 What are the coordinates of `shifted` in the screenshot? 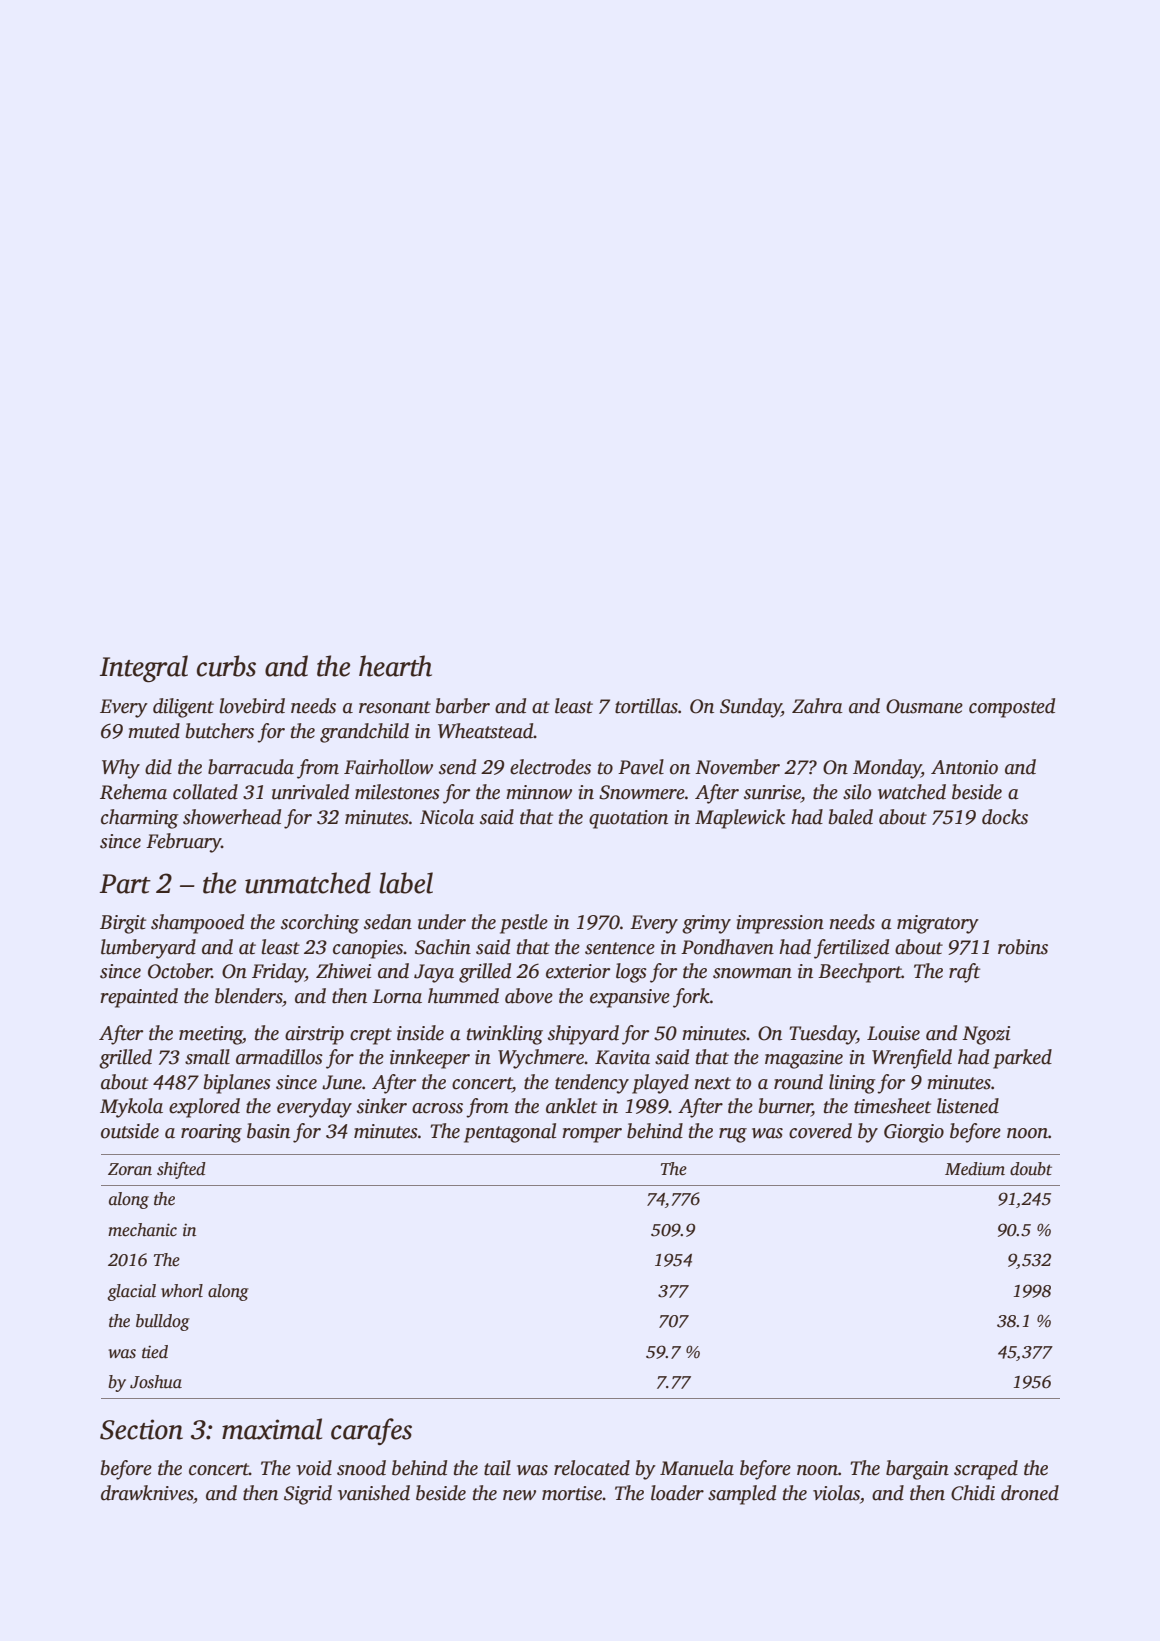 It's located at (181, 1170).
